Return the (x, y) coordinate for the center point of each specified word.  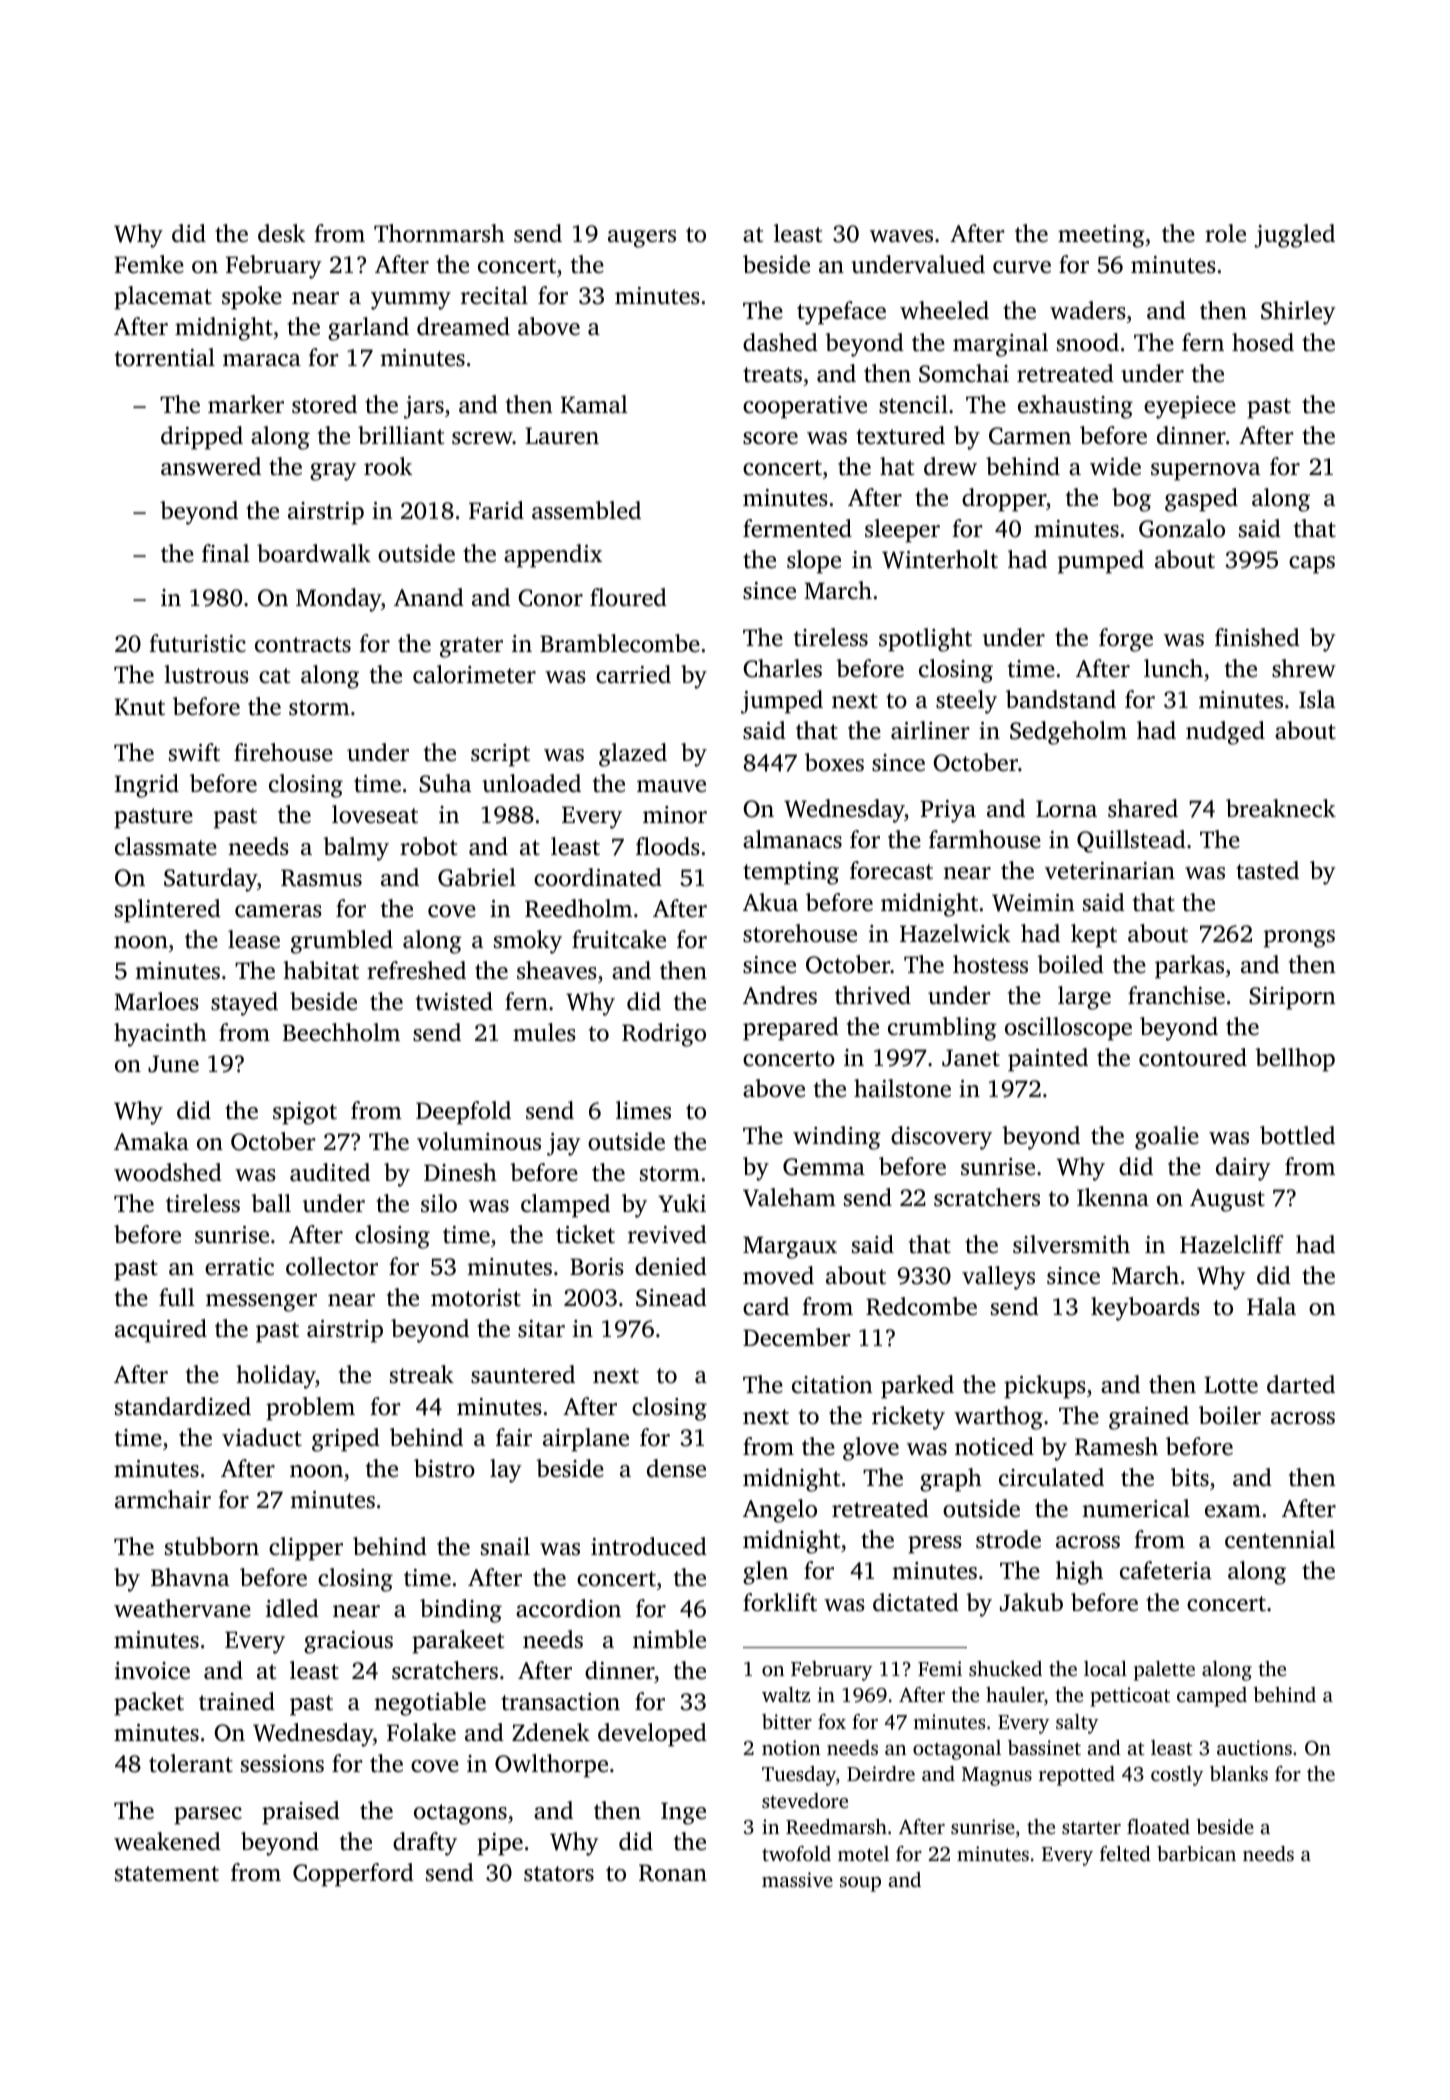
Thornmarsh (439, 233)
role (1225, 233)
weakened (167, 1841)
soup (860, 1884)
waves (901, 236)
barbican (1196, 1853)
